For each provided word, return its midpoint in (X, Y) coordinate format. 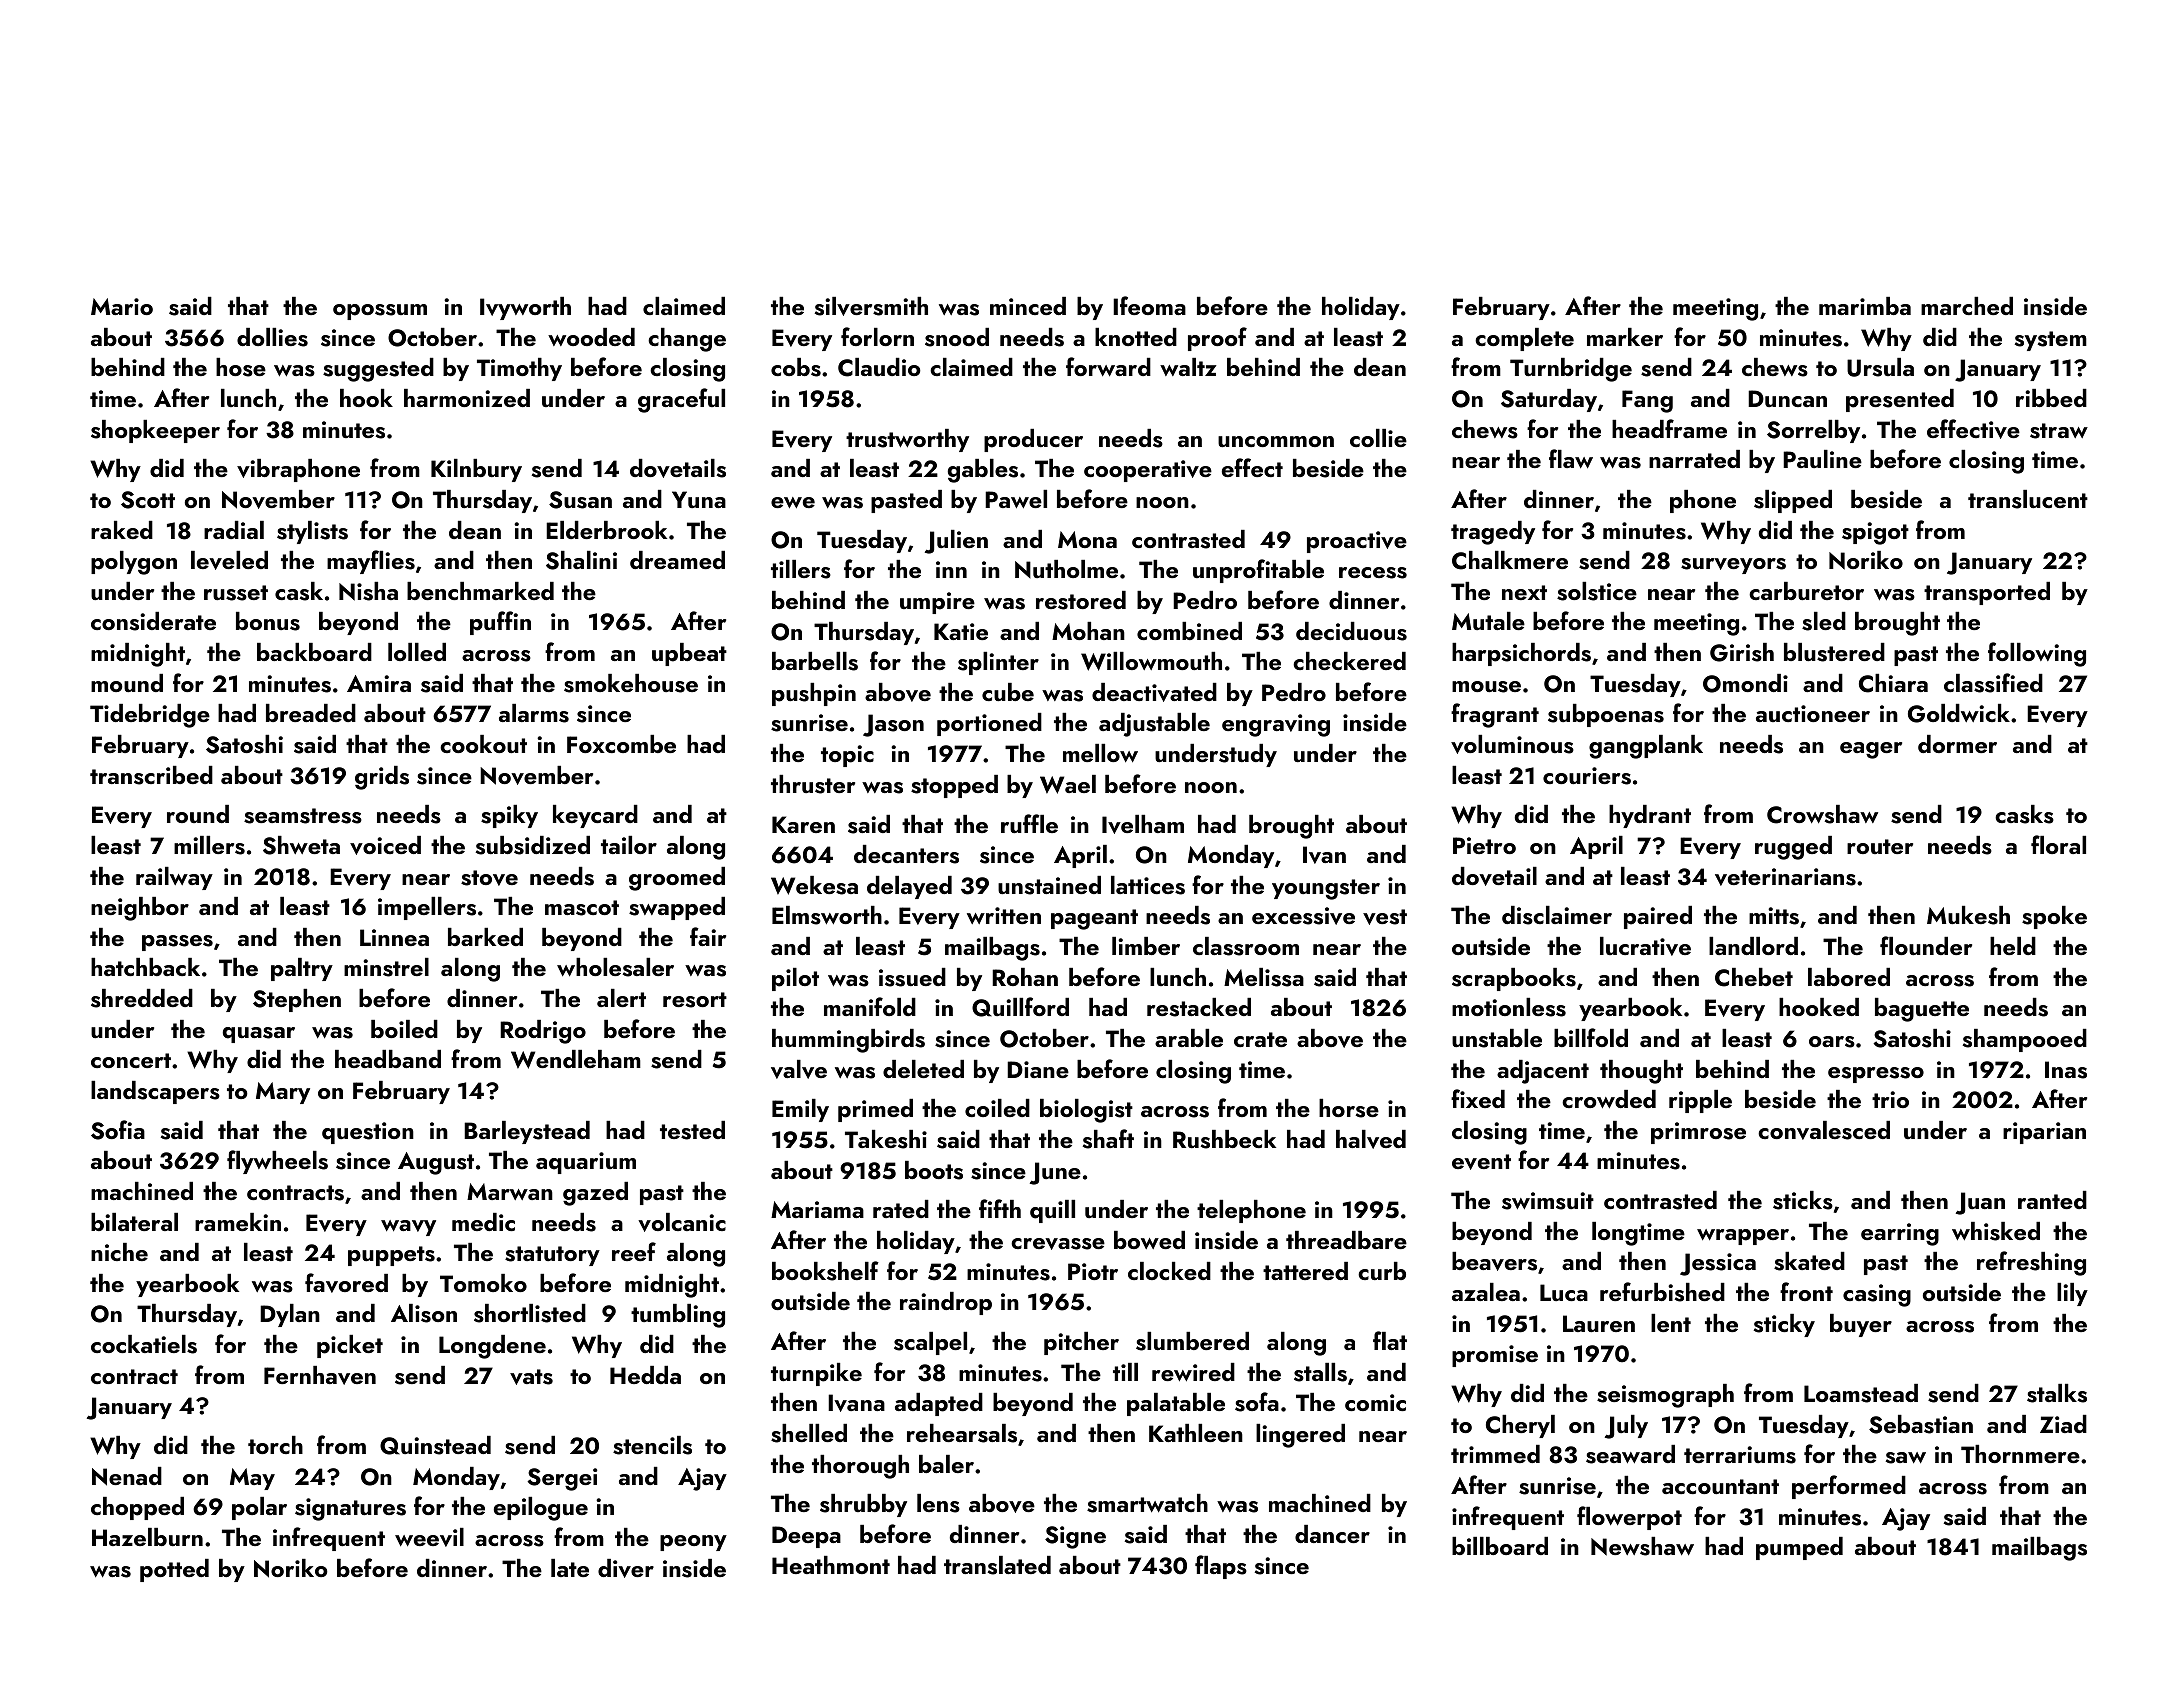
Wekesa (814, 885)
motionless (1509, 1007)
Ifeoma (1149, 305)
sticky (1784, 1325)
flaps (1221, 1567)
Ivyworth (525, 308)
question (368, 1133)
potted (174, 1570)
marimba (1865, 306)
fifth (1000, 1208)
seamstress (303, 816)
